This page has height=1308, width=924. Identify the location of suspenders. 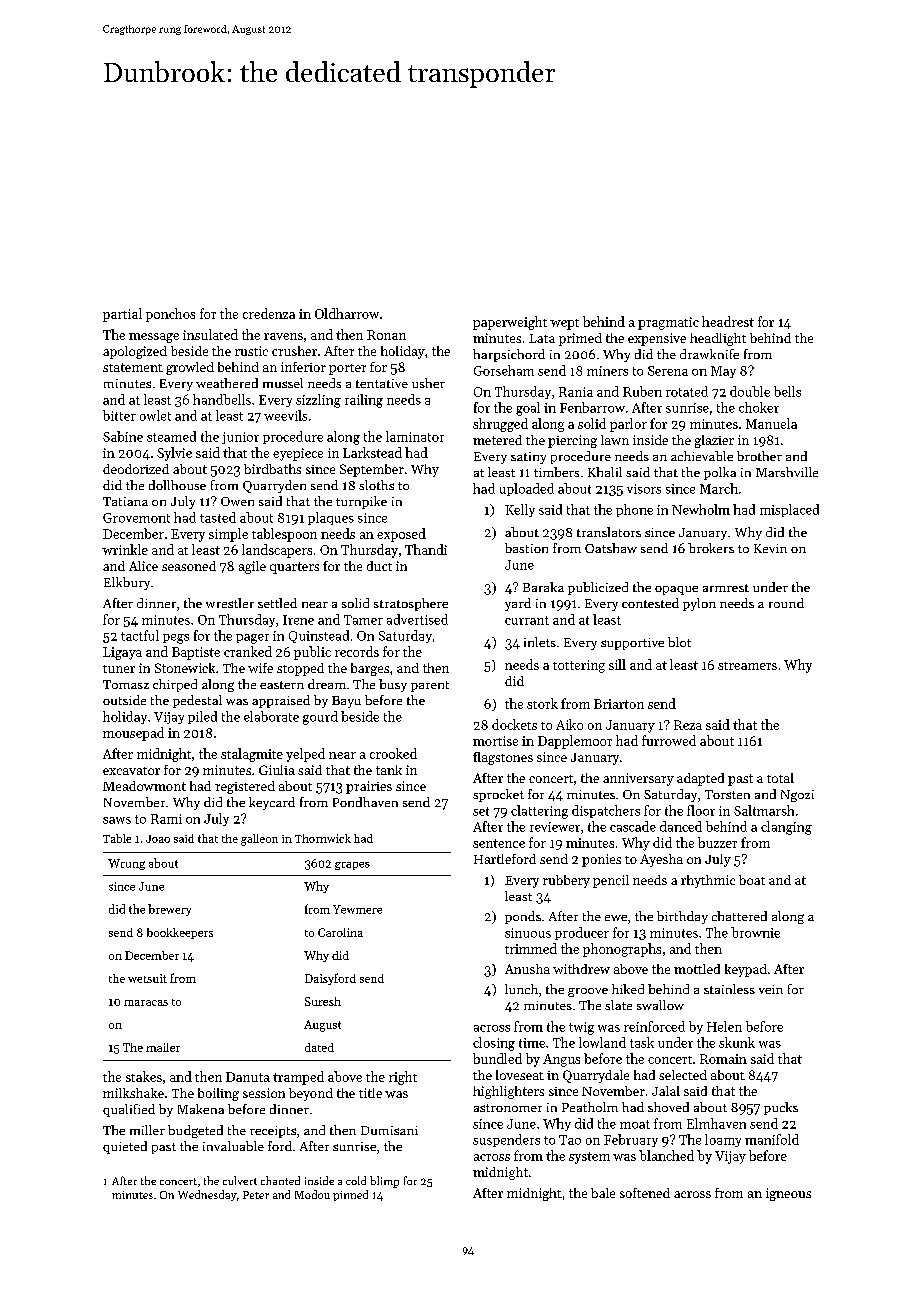
(506, 1140).
